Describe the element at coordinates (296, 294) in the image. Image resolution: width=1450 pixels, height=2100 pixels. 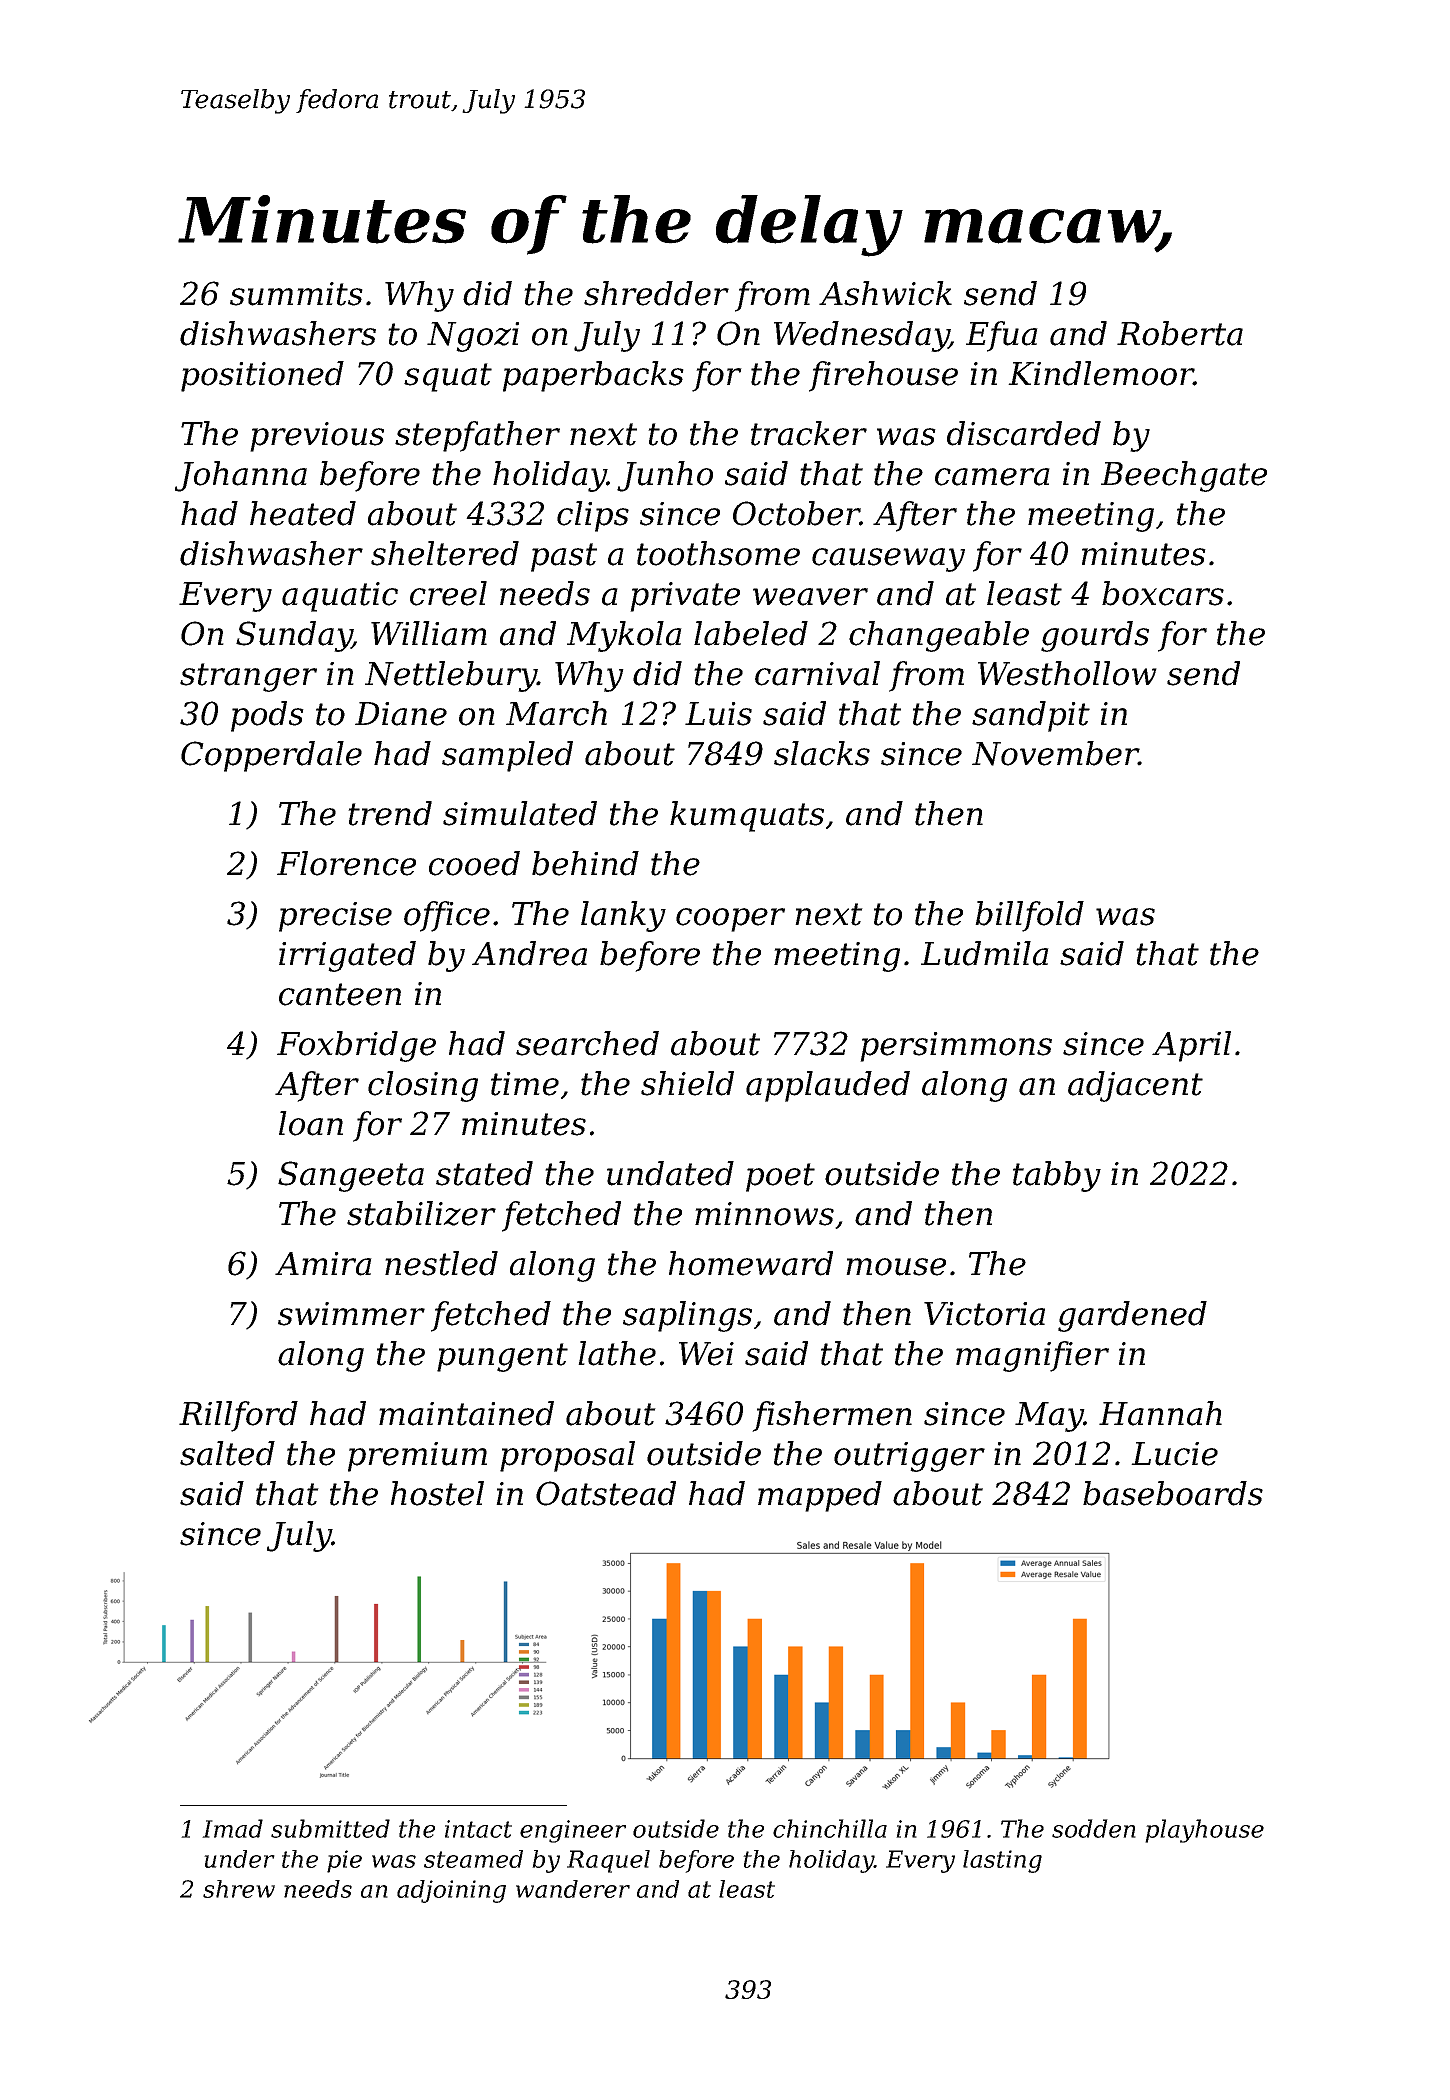
I see `summits` at that location.
